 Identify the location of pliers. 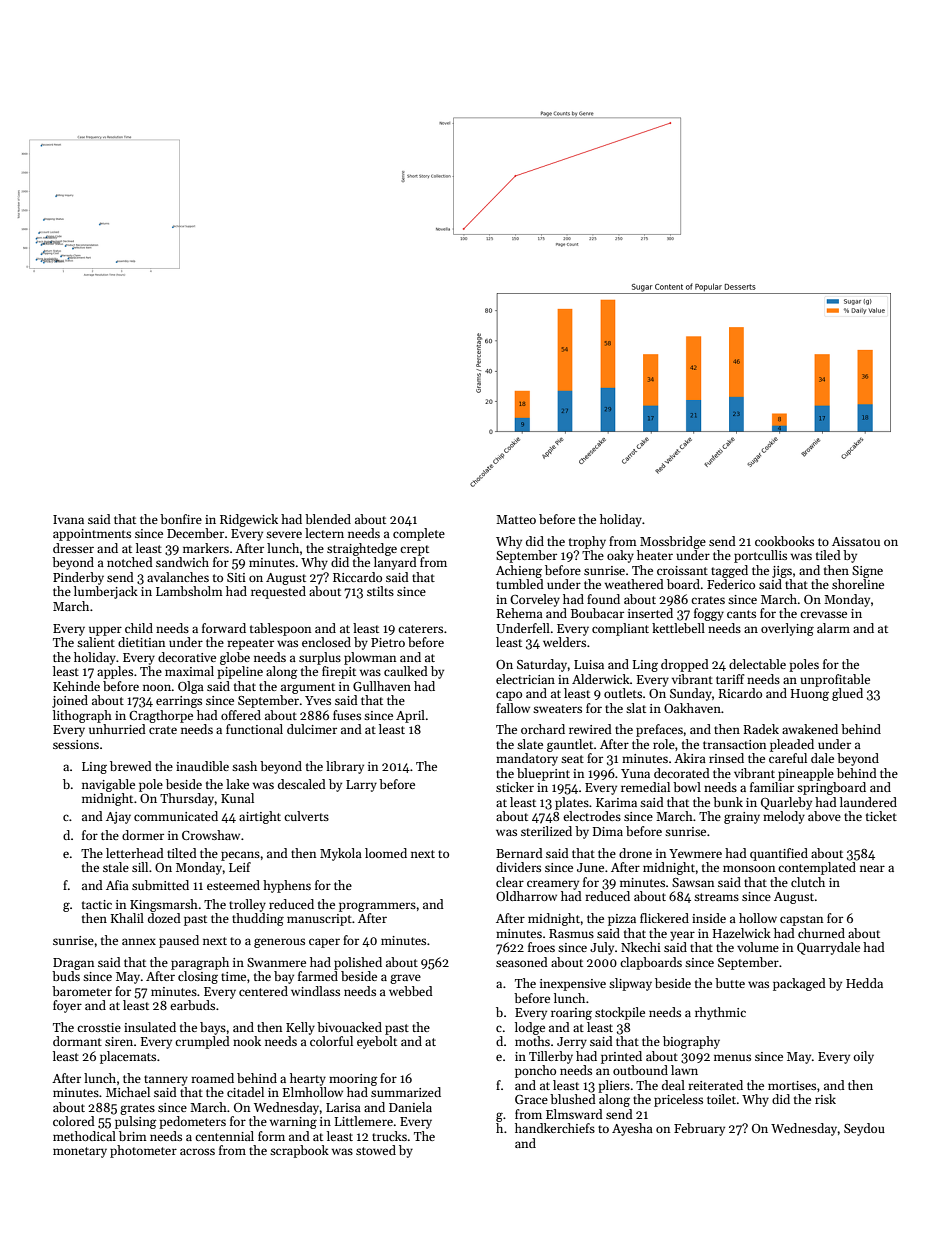
(614, 1086).
